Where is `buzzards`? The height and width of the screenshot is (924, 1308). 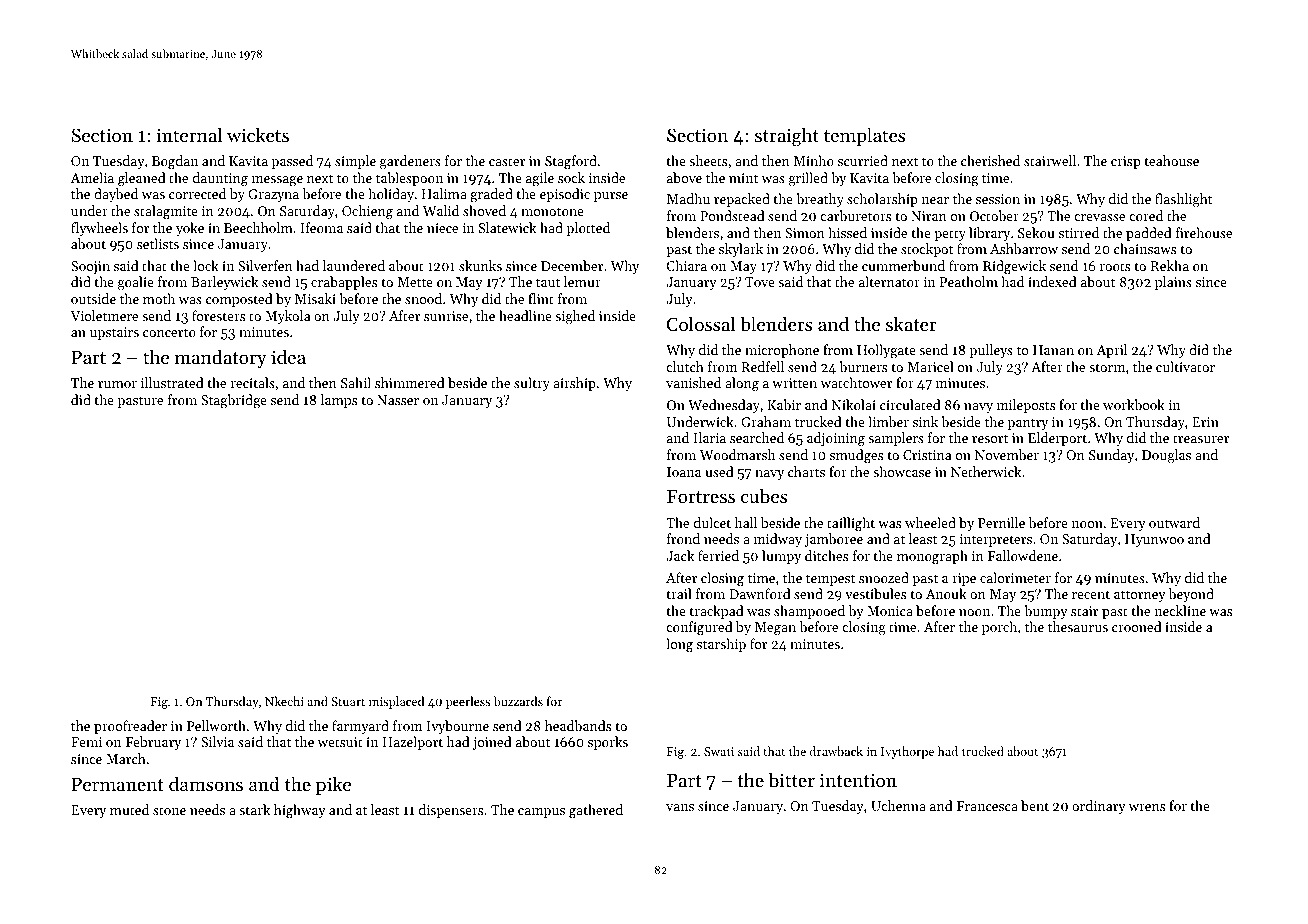 buzzards is located at coordinates (518, 701).
